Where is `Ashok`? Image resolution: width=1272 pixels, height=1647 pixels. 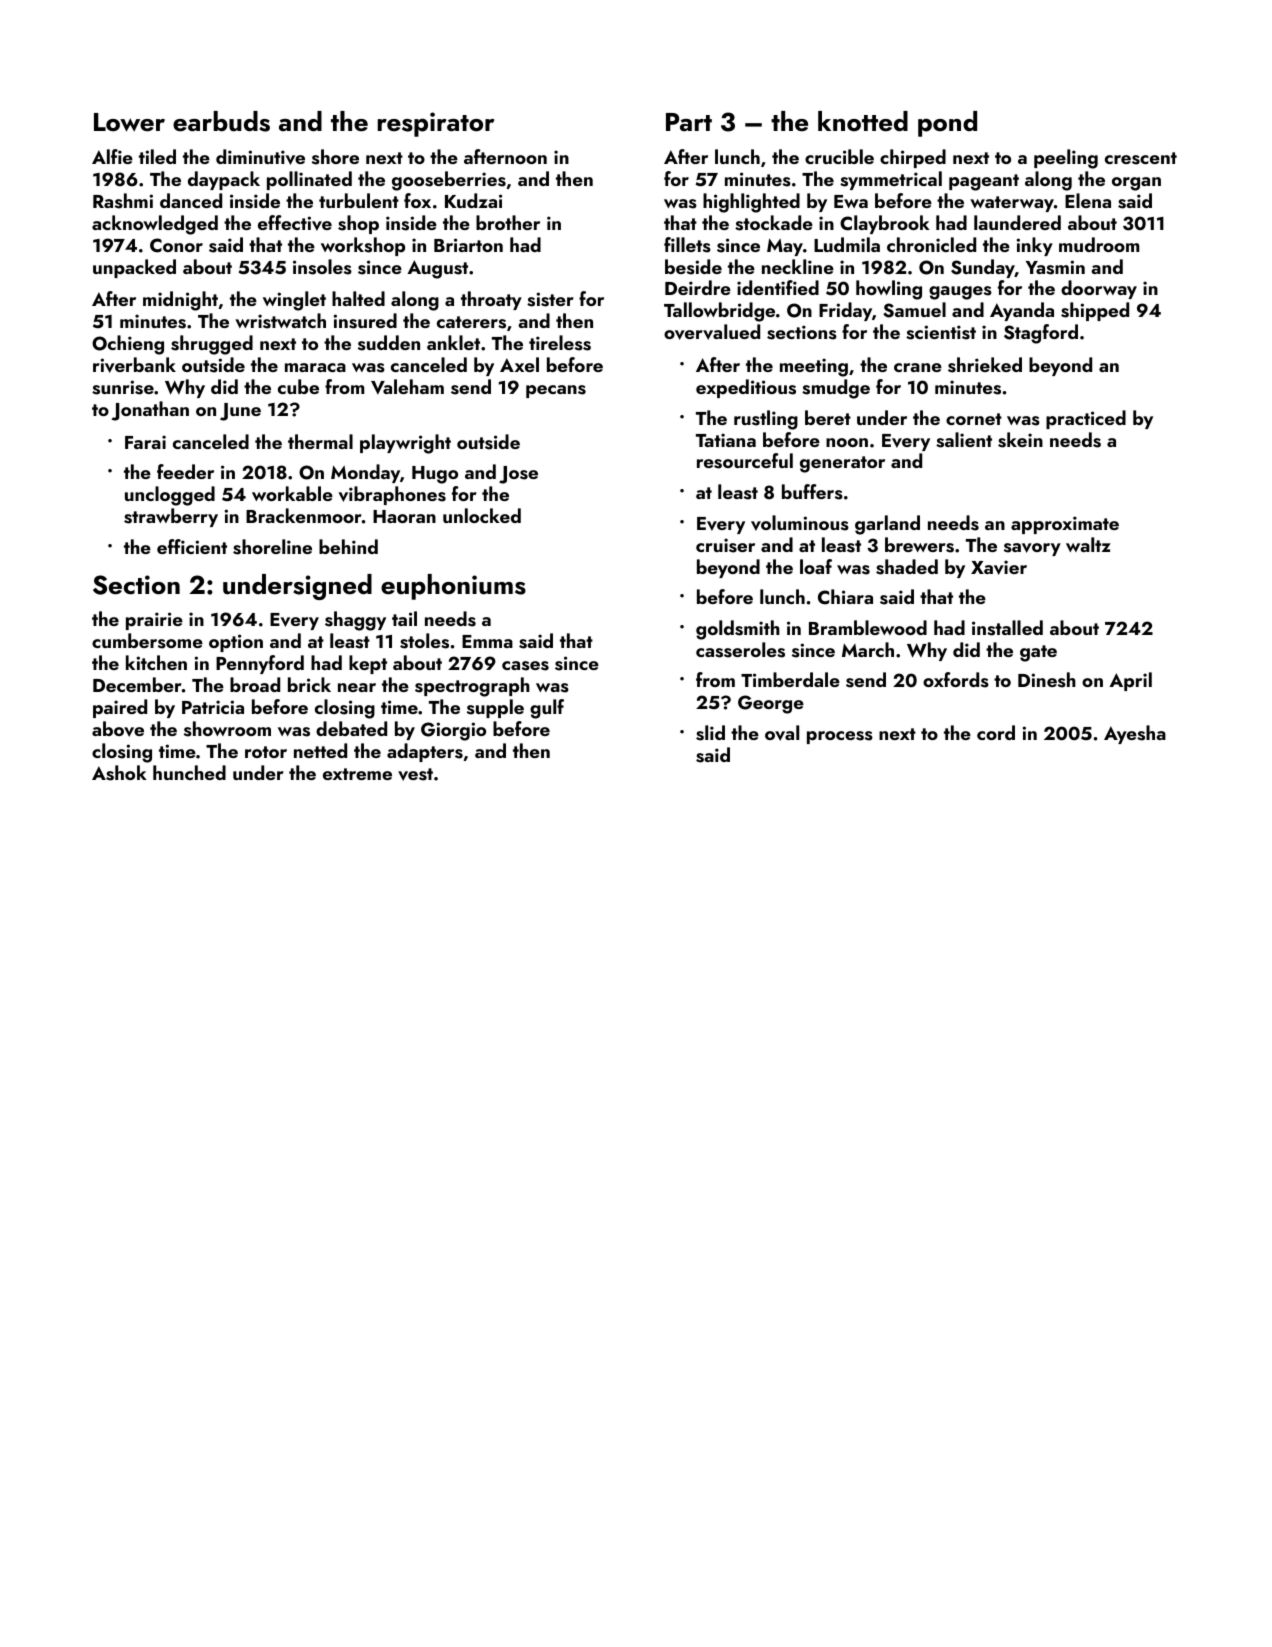
Ashok is located at coordinates (119, 773).
